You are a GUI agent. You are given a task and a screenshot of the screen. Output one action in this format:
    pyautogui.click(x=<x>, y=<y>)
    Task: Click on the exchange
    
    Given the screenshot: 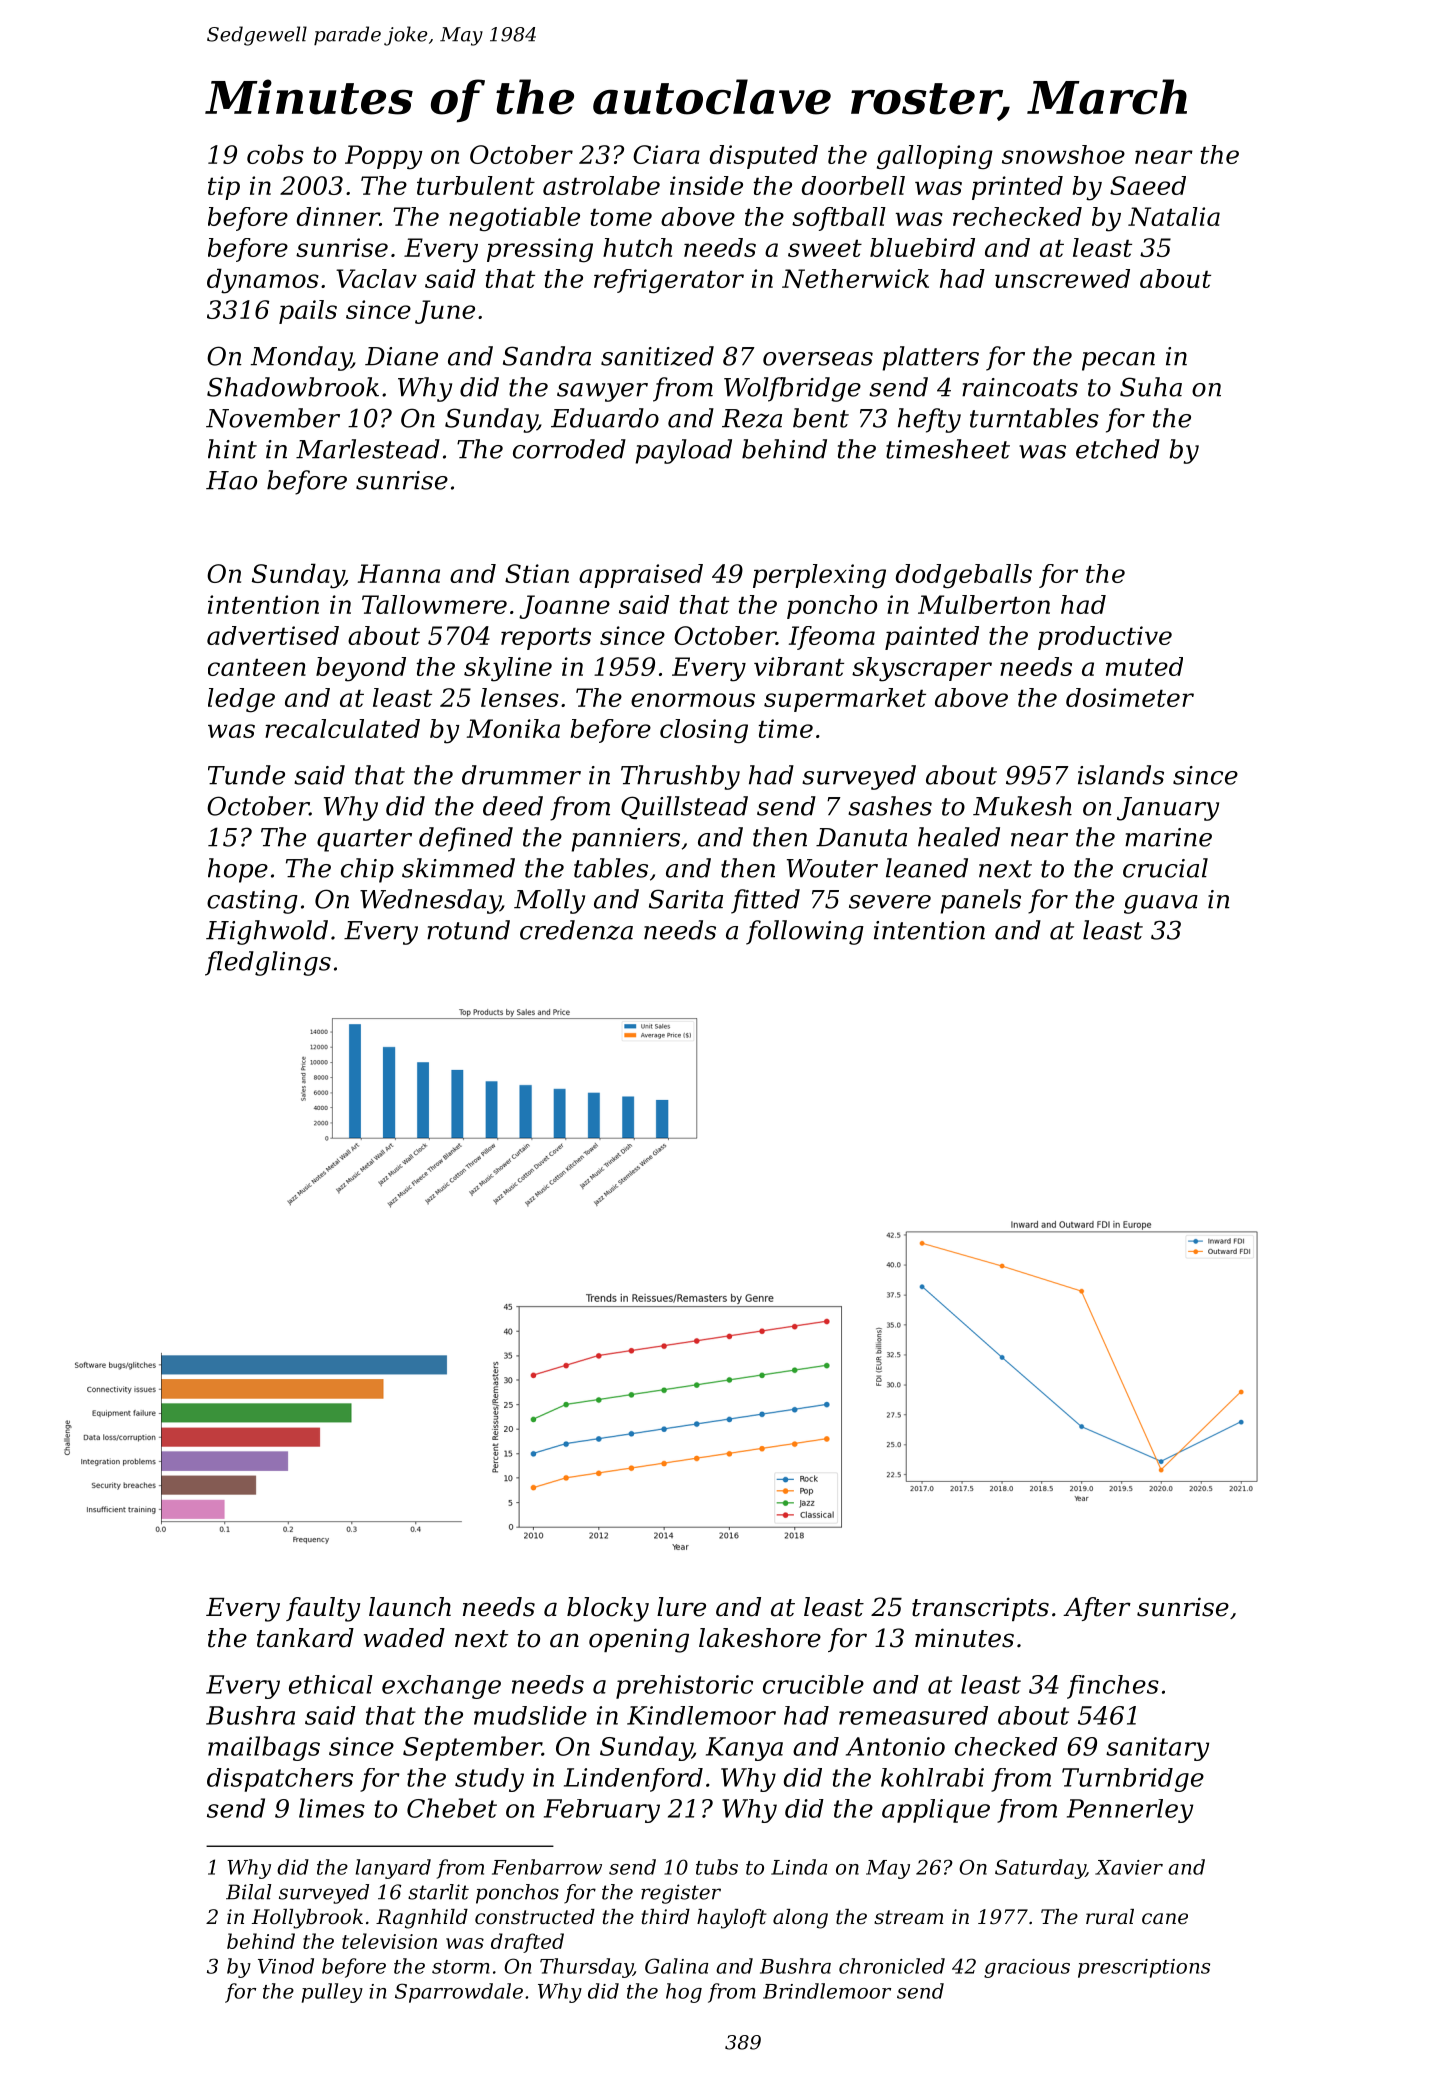 What is the action you would take?
    pyautogui.click(x=441, y=1687)
